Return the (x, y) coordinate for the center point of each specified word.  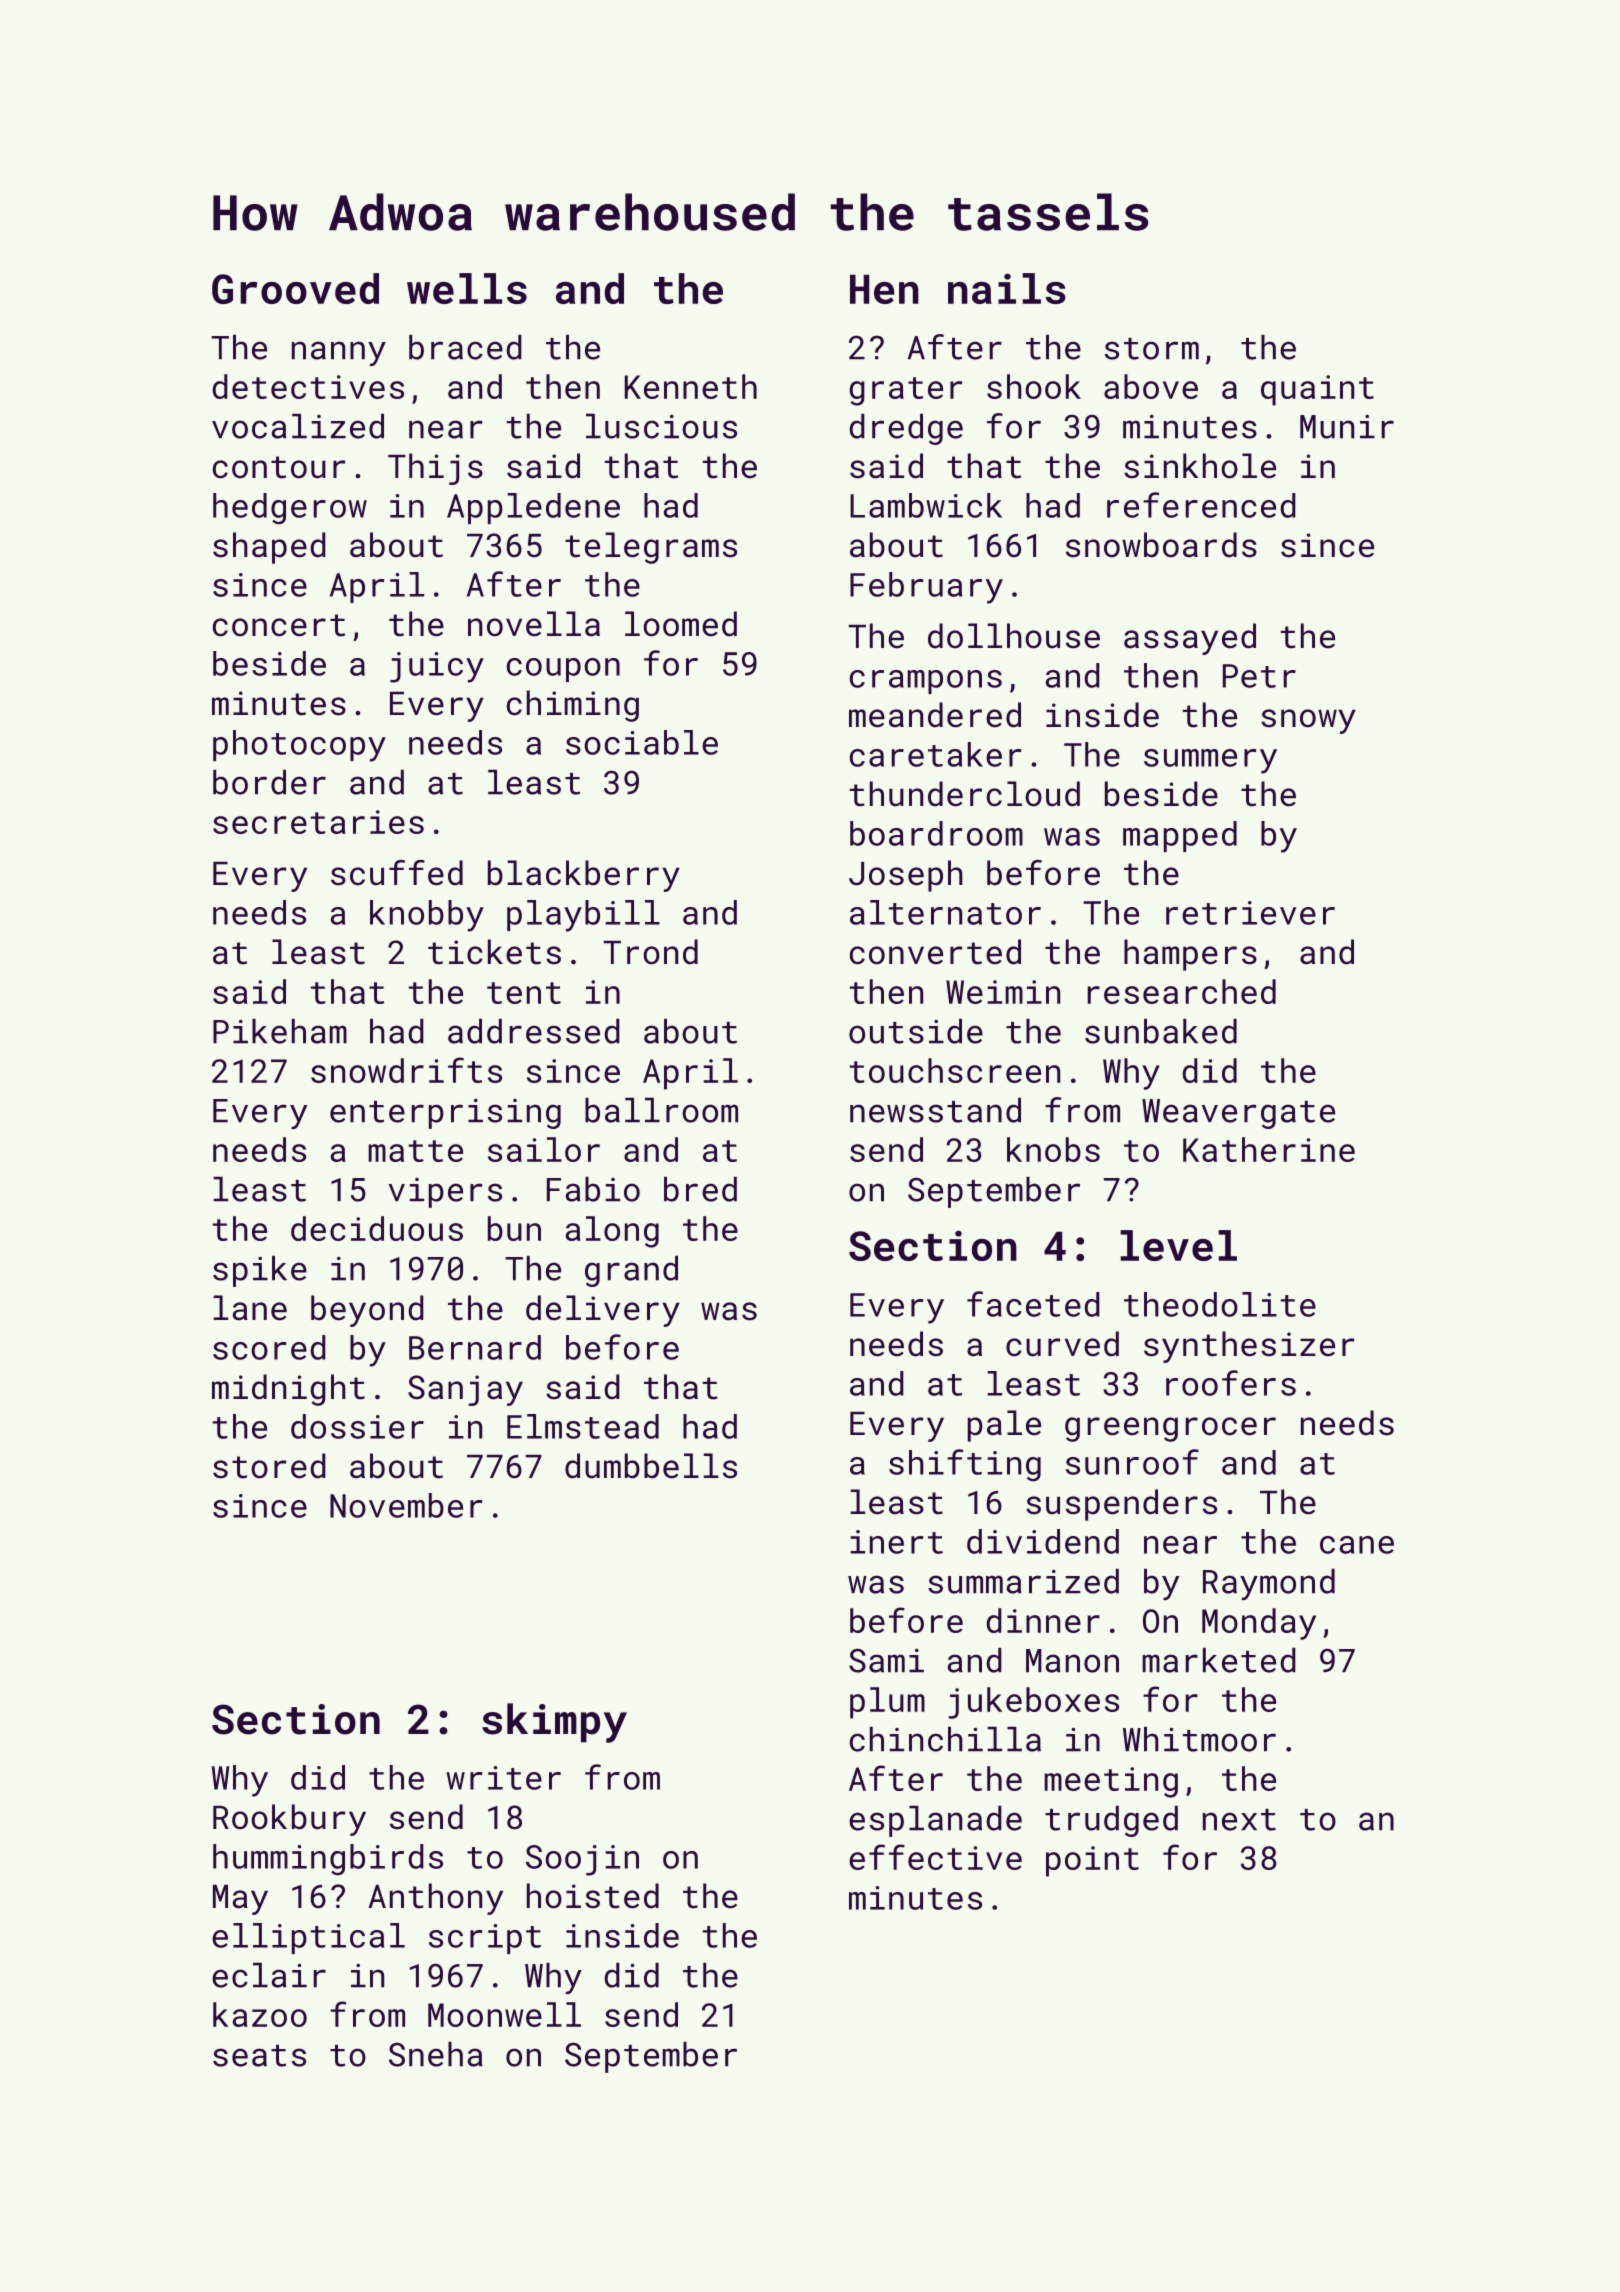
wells (467, 288)
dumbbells (651, 1466)
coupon (563, 670)
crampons (926, 682)
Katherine (1269, 1149)
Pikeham (280, 1031)
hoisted (593, 1896)
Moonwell (504, 2014)
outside (916, 1031)
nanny (339, 353)
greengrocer (1170, 1429)
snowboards (1161, 545)
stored (269, 1466)
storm (1152, 349)
